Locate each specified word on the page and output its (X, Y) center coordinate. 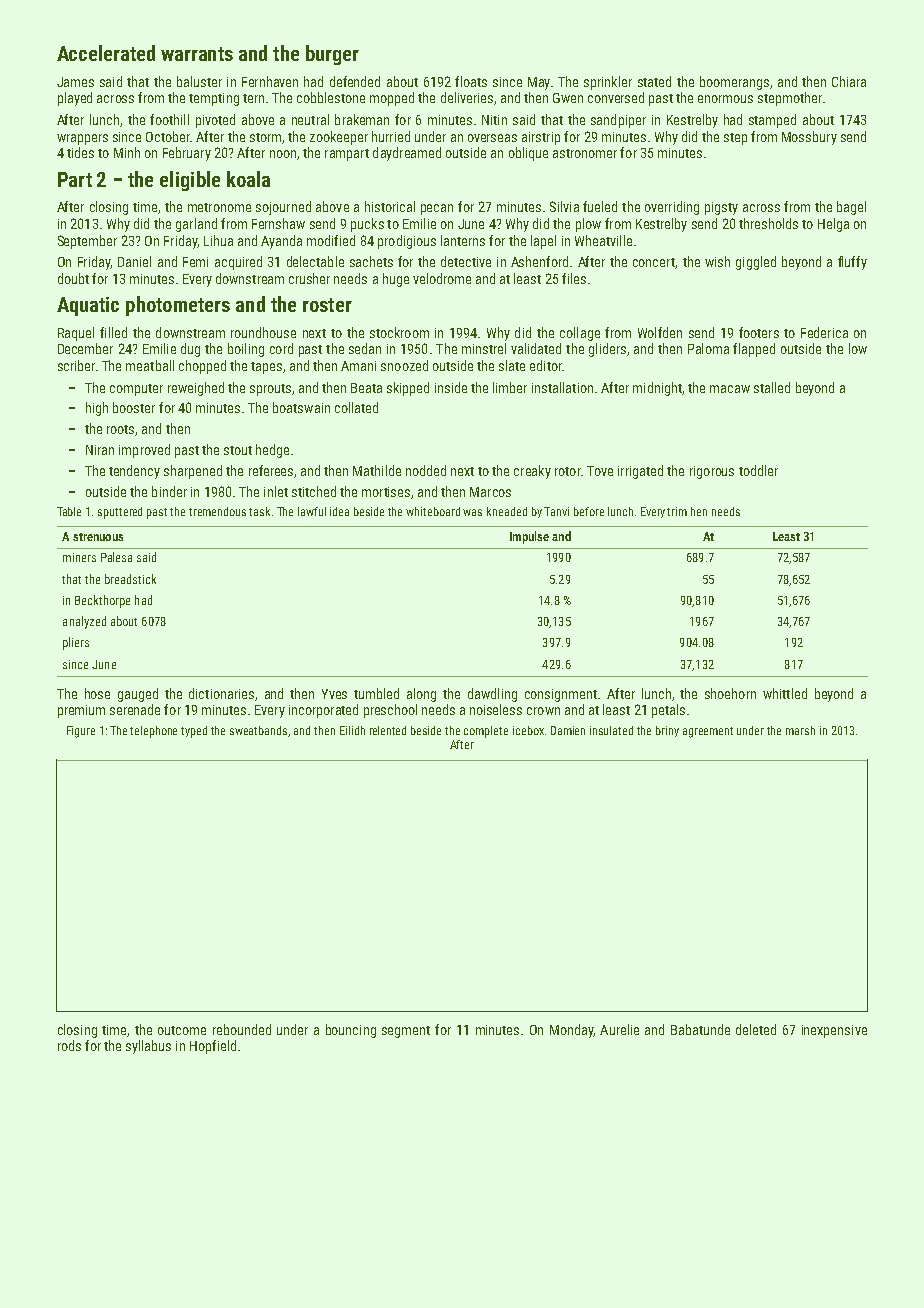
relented (388, 730)
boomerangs (734, 83)
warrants (197, 54)
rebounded (242, 1029)
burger (332, 55)
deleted (756, 1029)
